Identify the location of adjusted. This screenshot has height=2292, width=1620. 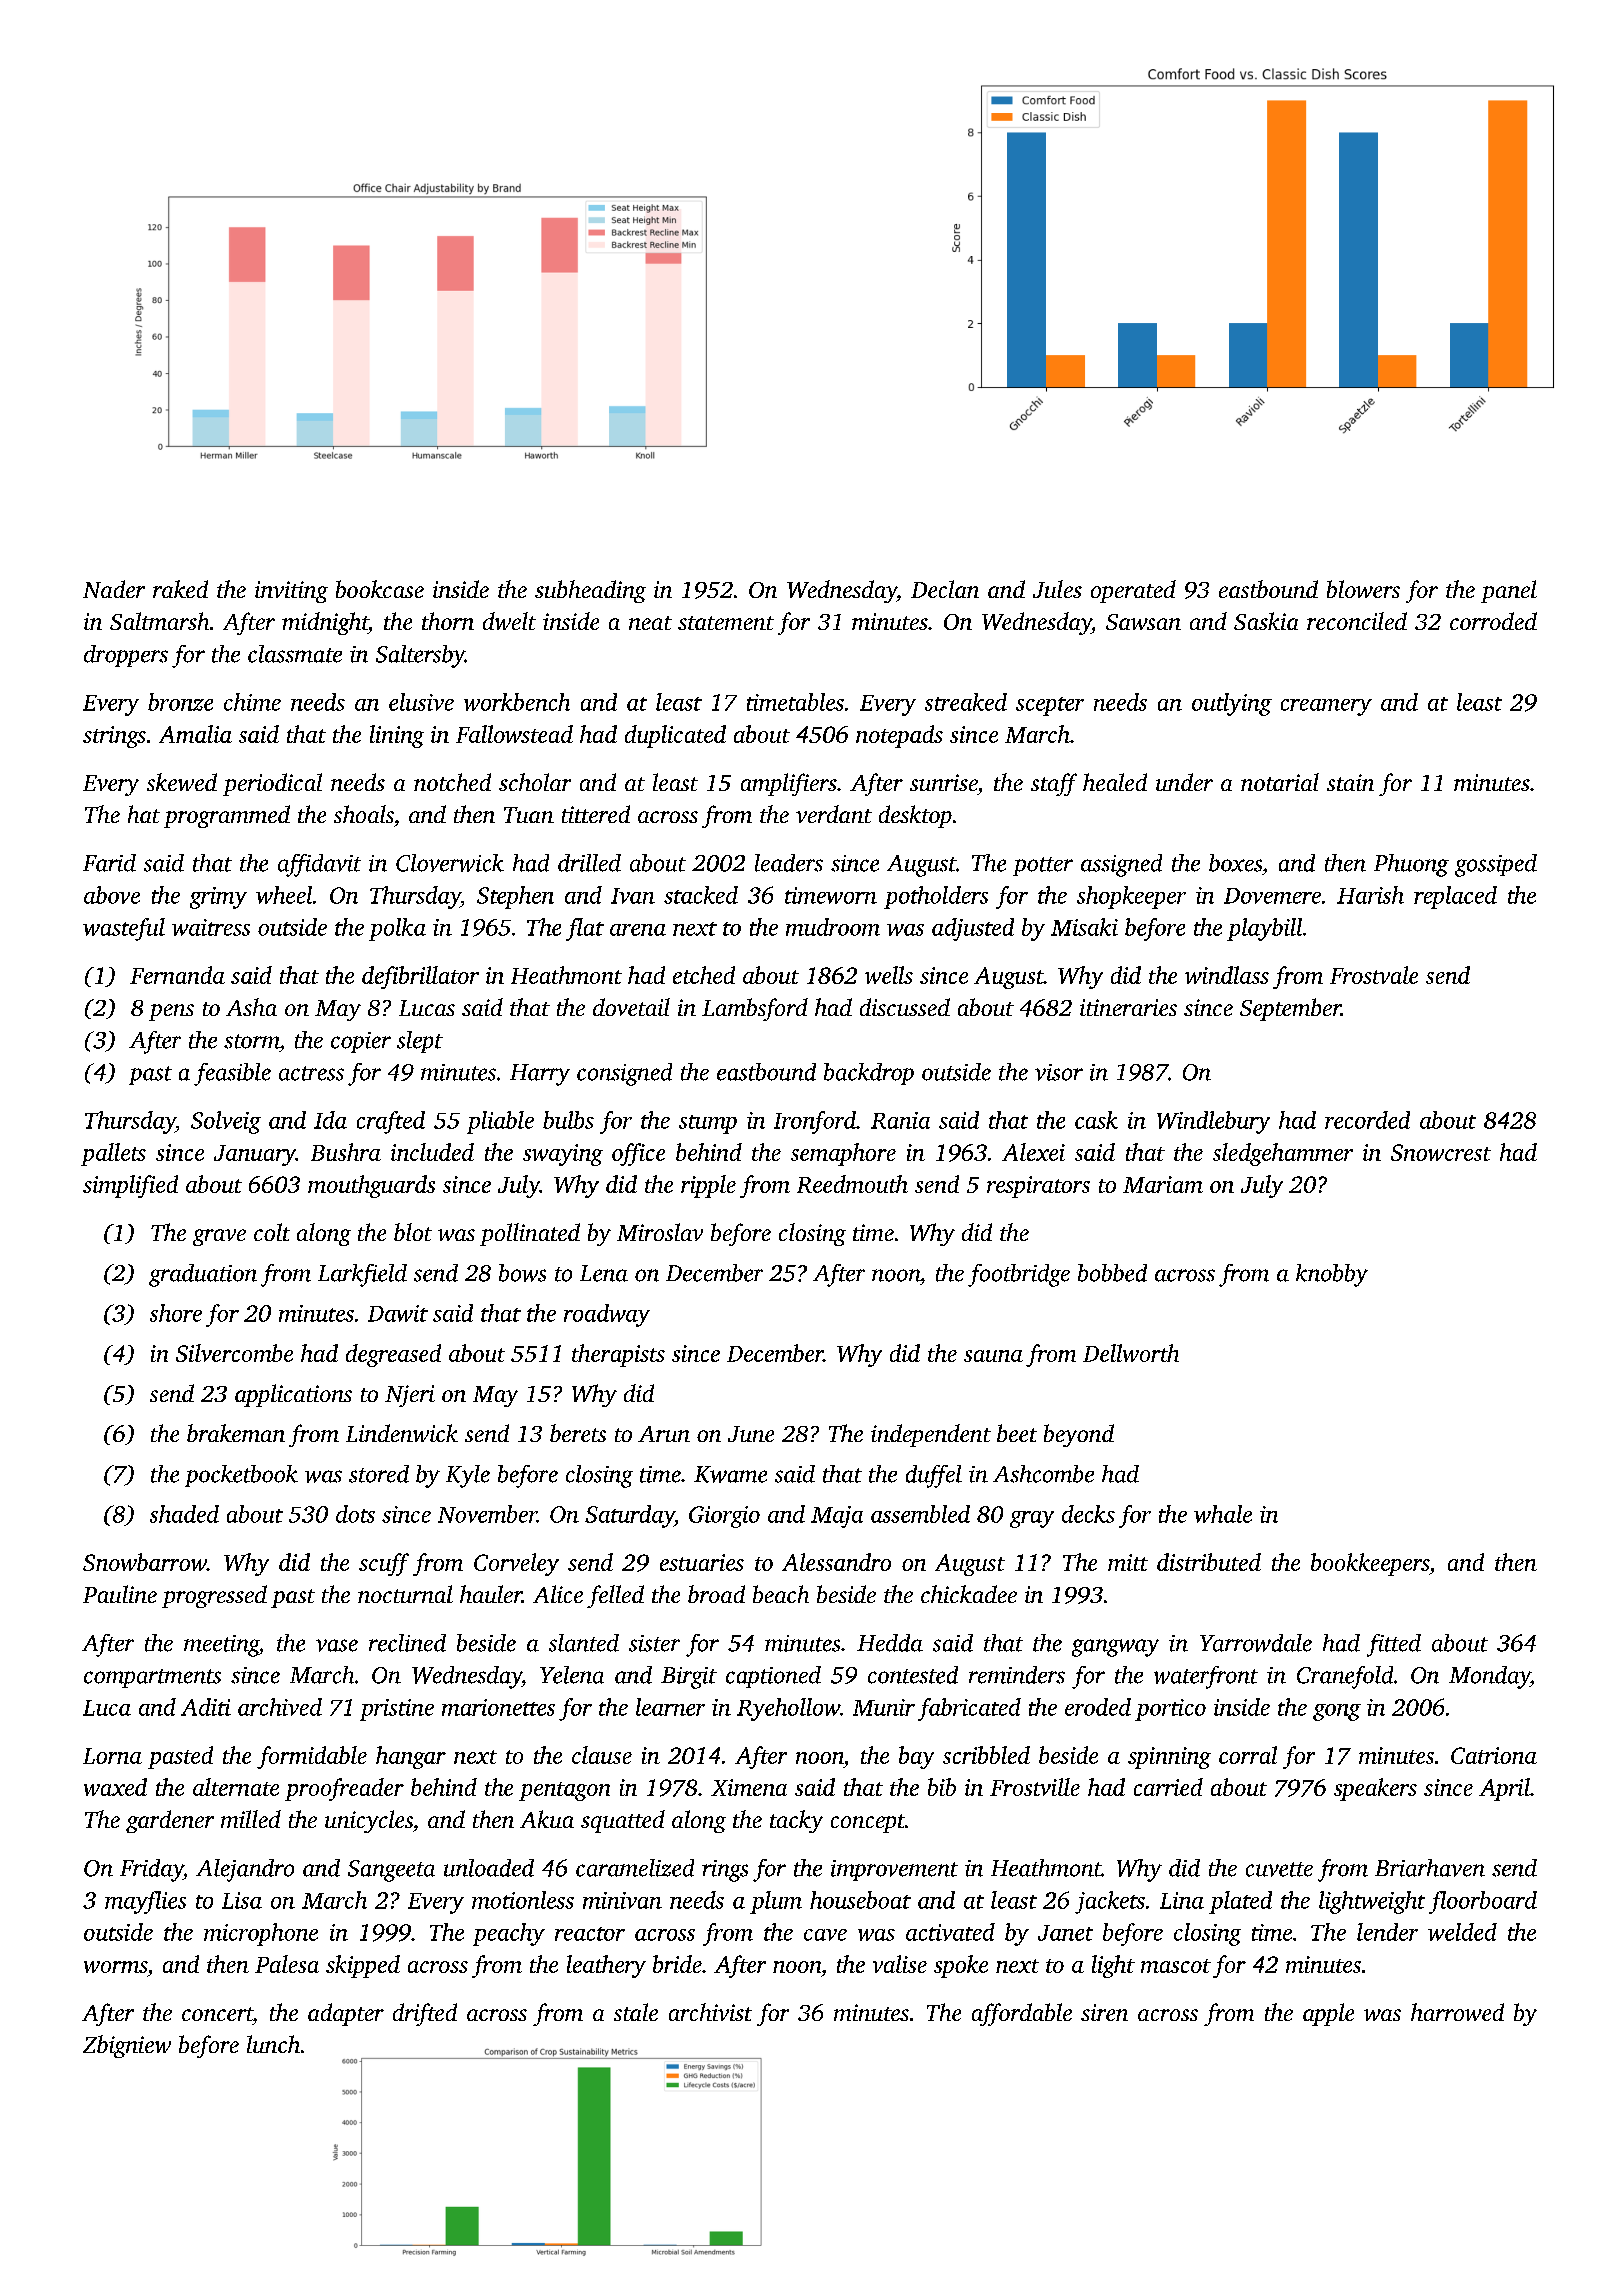
(973, 929).
